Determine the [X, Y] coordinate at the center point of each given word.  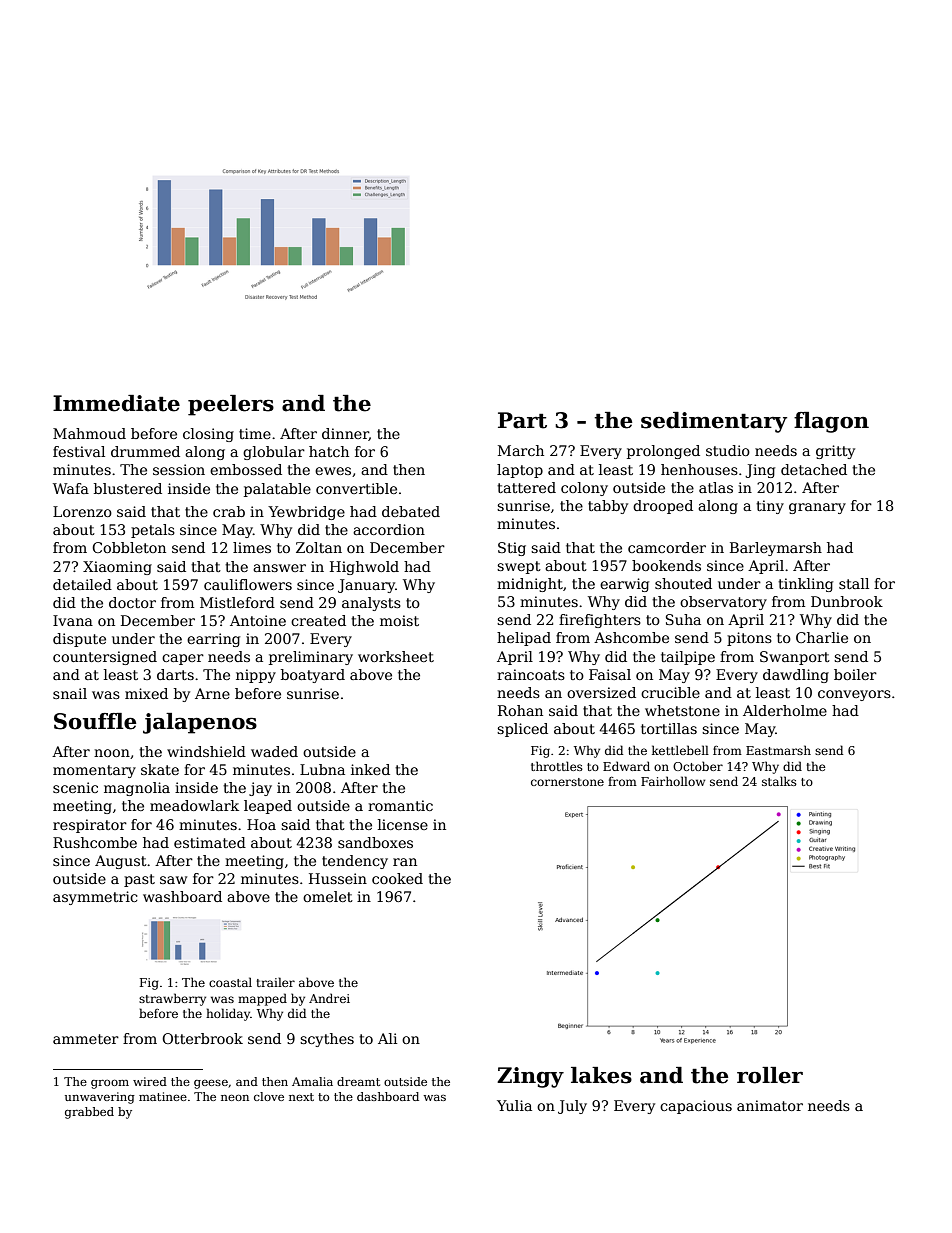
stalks [779, 781]
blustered [128, 488]
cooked [397, 878]
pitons [749, 639]
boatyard [313, 676]
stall [854, 583]
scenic [75, 787]
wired [150, 1081]
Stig [512, 549]
